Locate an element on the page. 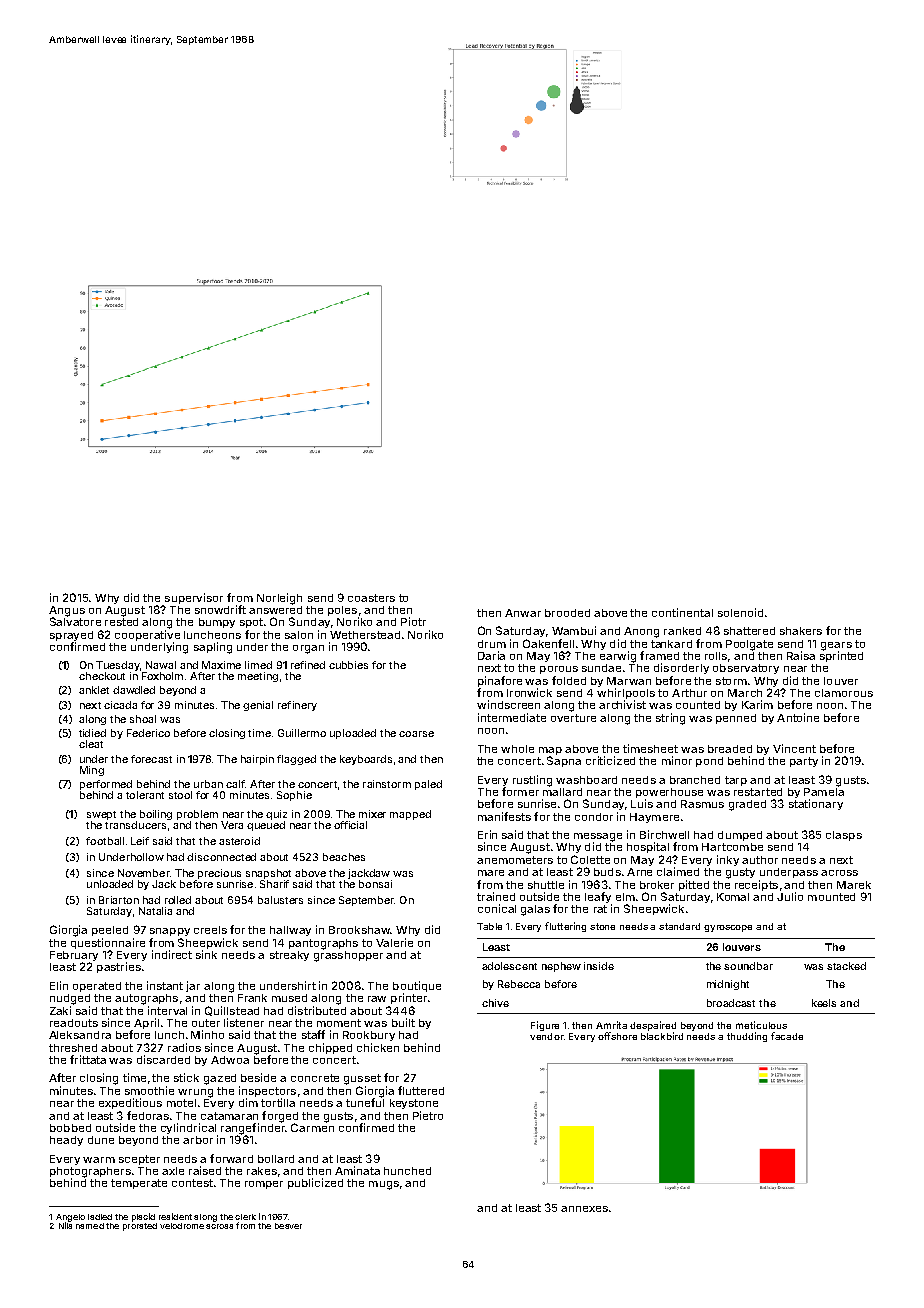  Wambui is located at coordinates (574, 630).
